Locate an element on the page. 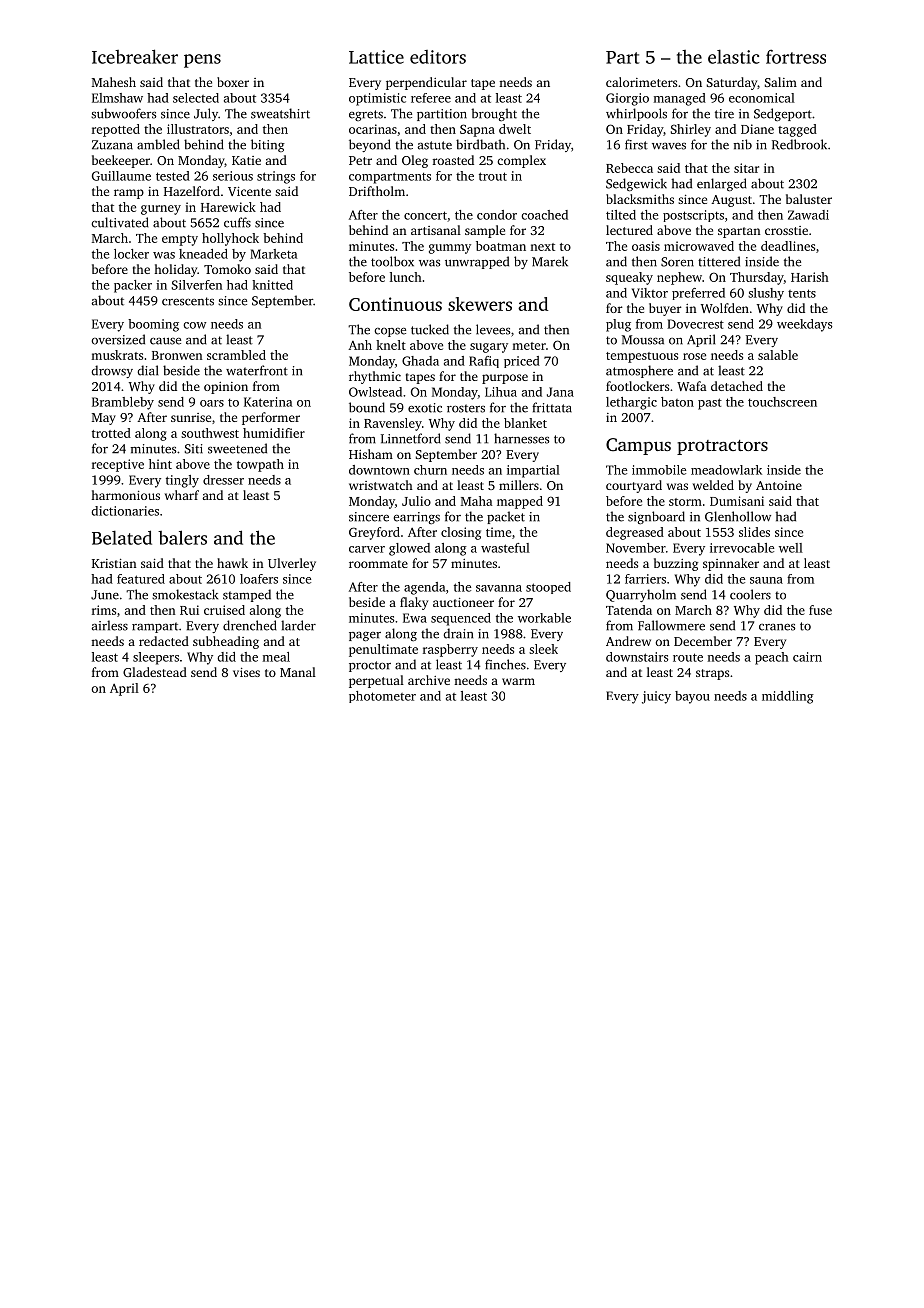 Image resolution: width=924 pixels, height=1308 pixels. dial is located at coordinates (147, 370).
